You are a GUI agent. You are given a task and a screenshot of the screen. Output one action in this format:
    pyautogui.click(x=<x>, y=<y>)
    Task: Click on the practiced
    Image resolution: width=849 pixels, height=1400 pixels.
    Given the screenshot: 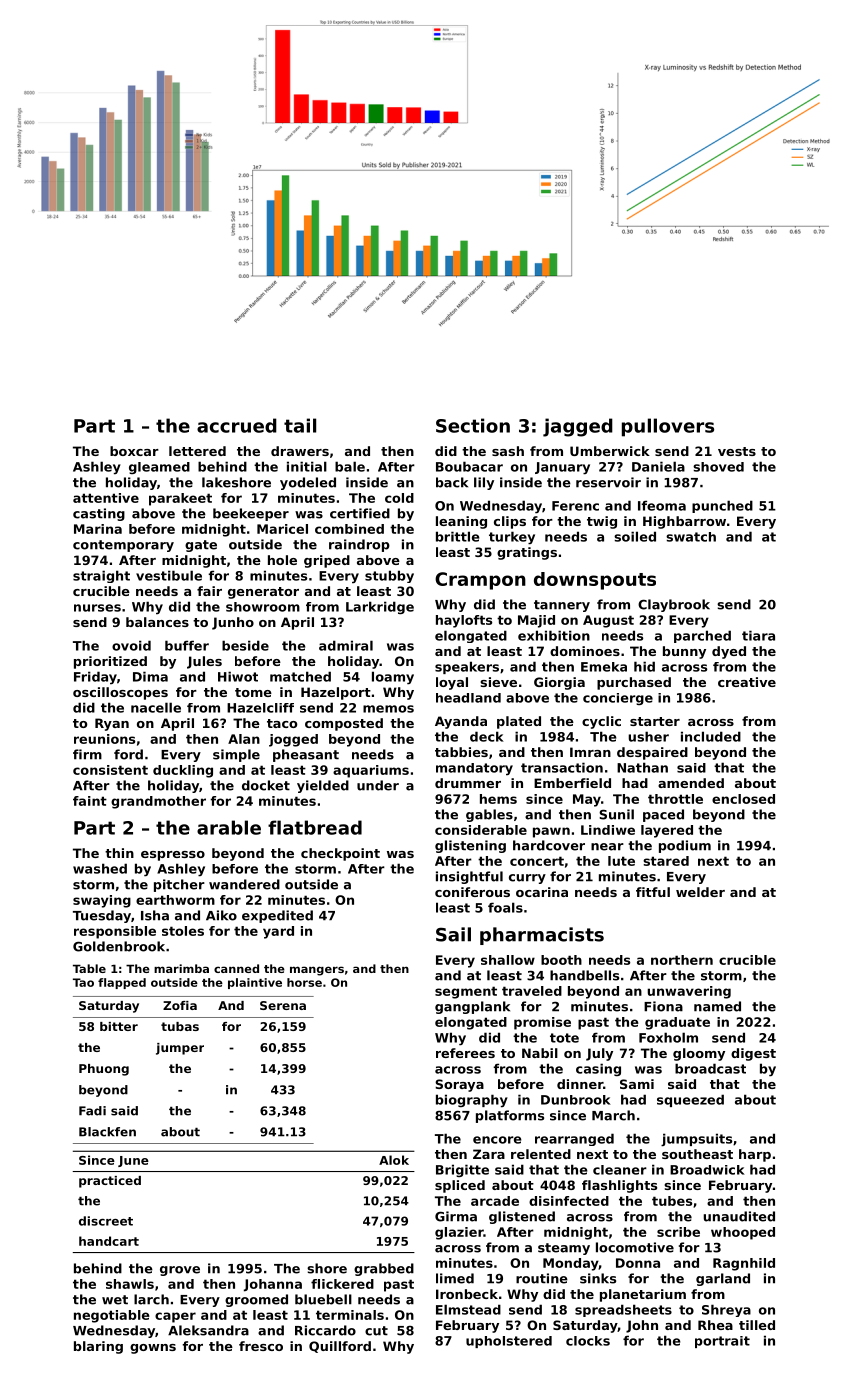 What is the action you would take?
    pyautogui.click(x=110, y=1182)
